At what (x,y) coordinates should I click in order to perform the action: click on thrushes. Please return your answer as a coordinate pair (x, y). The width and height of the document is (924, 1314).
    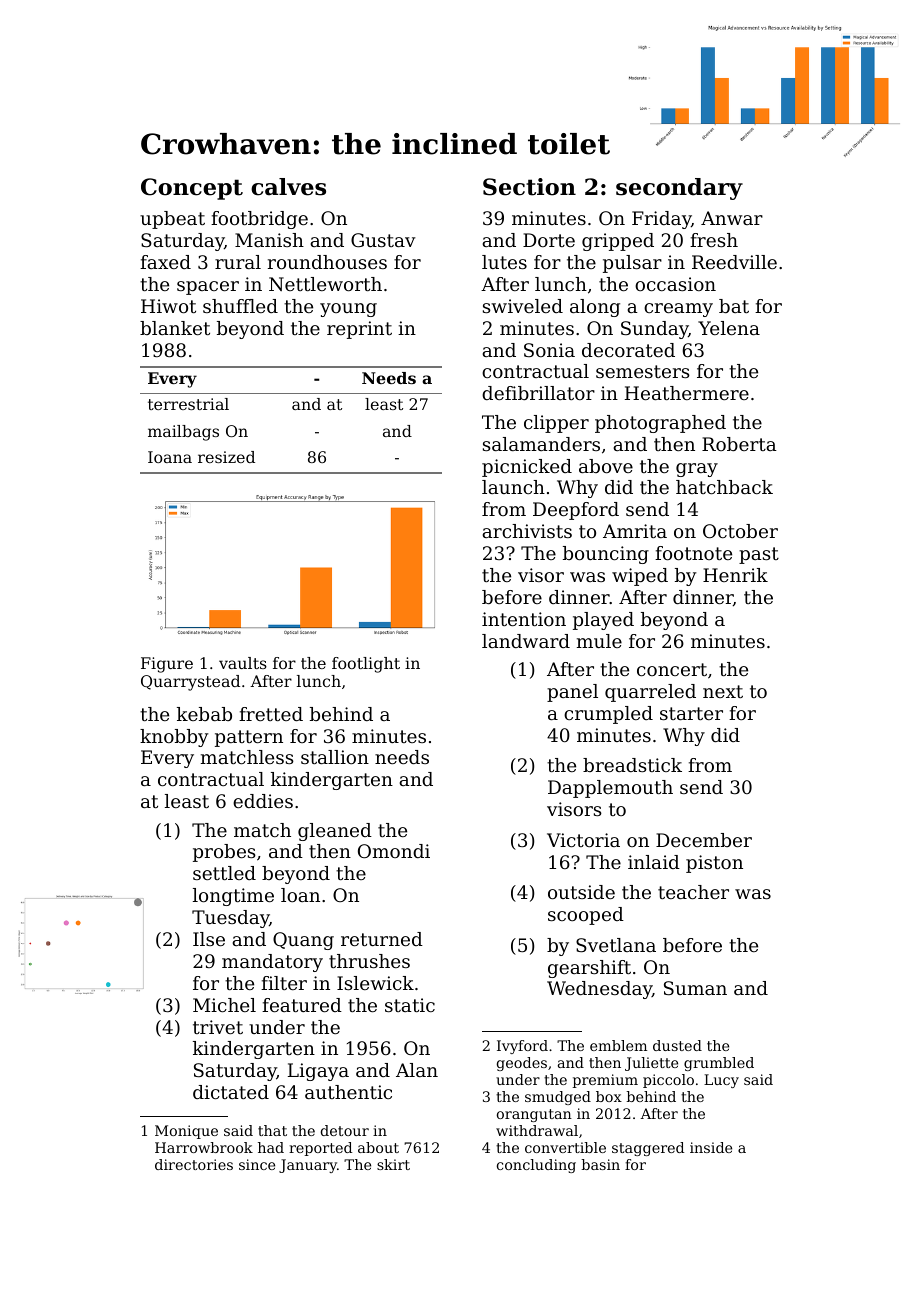
    Looking at the image, I should click on (369, 961).
